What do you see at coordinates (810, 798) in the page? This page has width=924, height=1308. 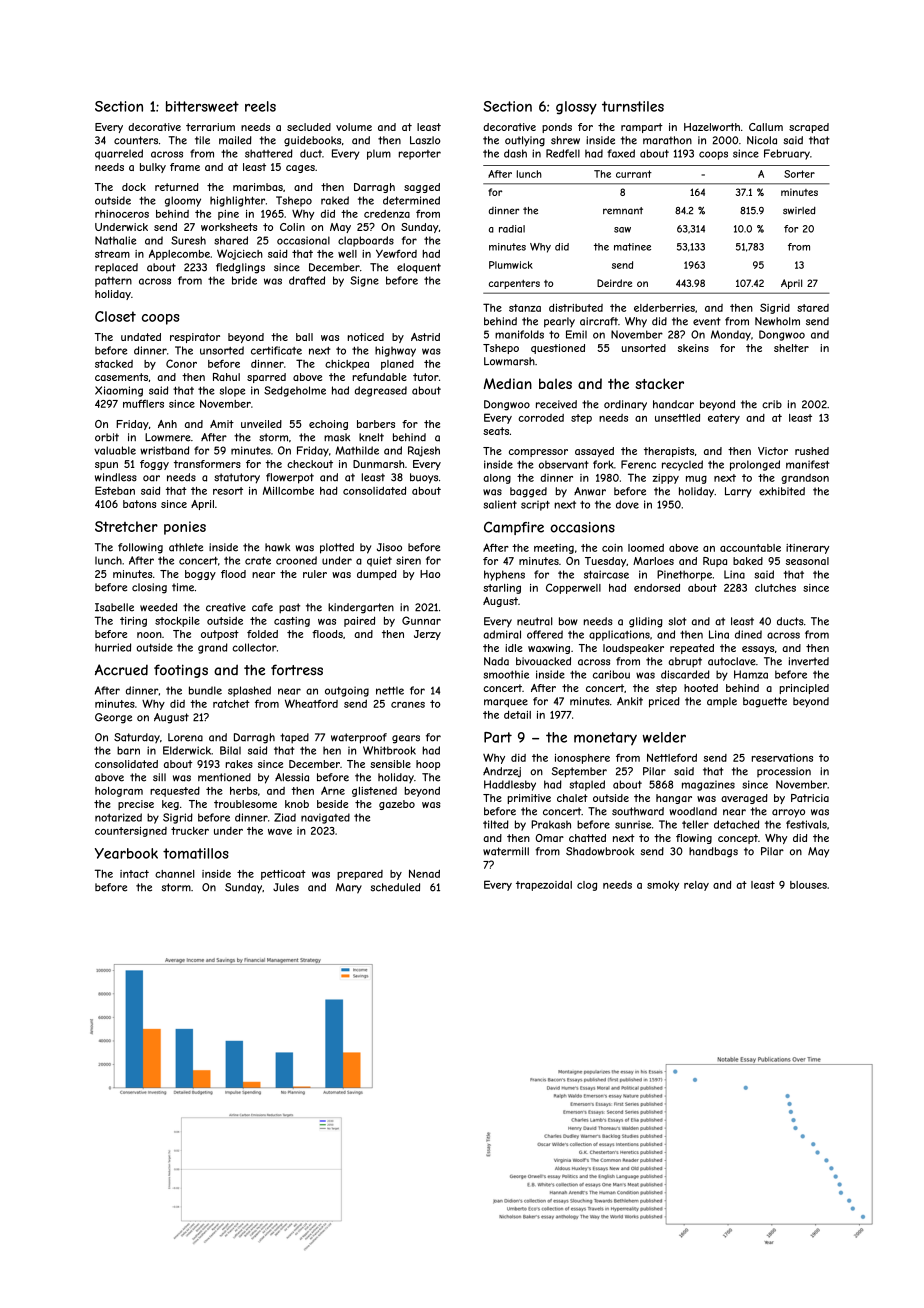 I see `Patricia` at bounding box center [810, 798].
